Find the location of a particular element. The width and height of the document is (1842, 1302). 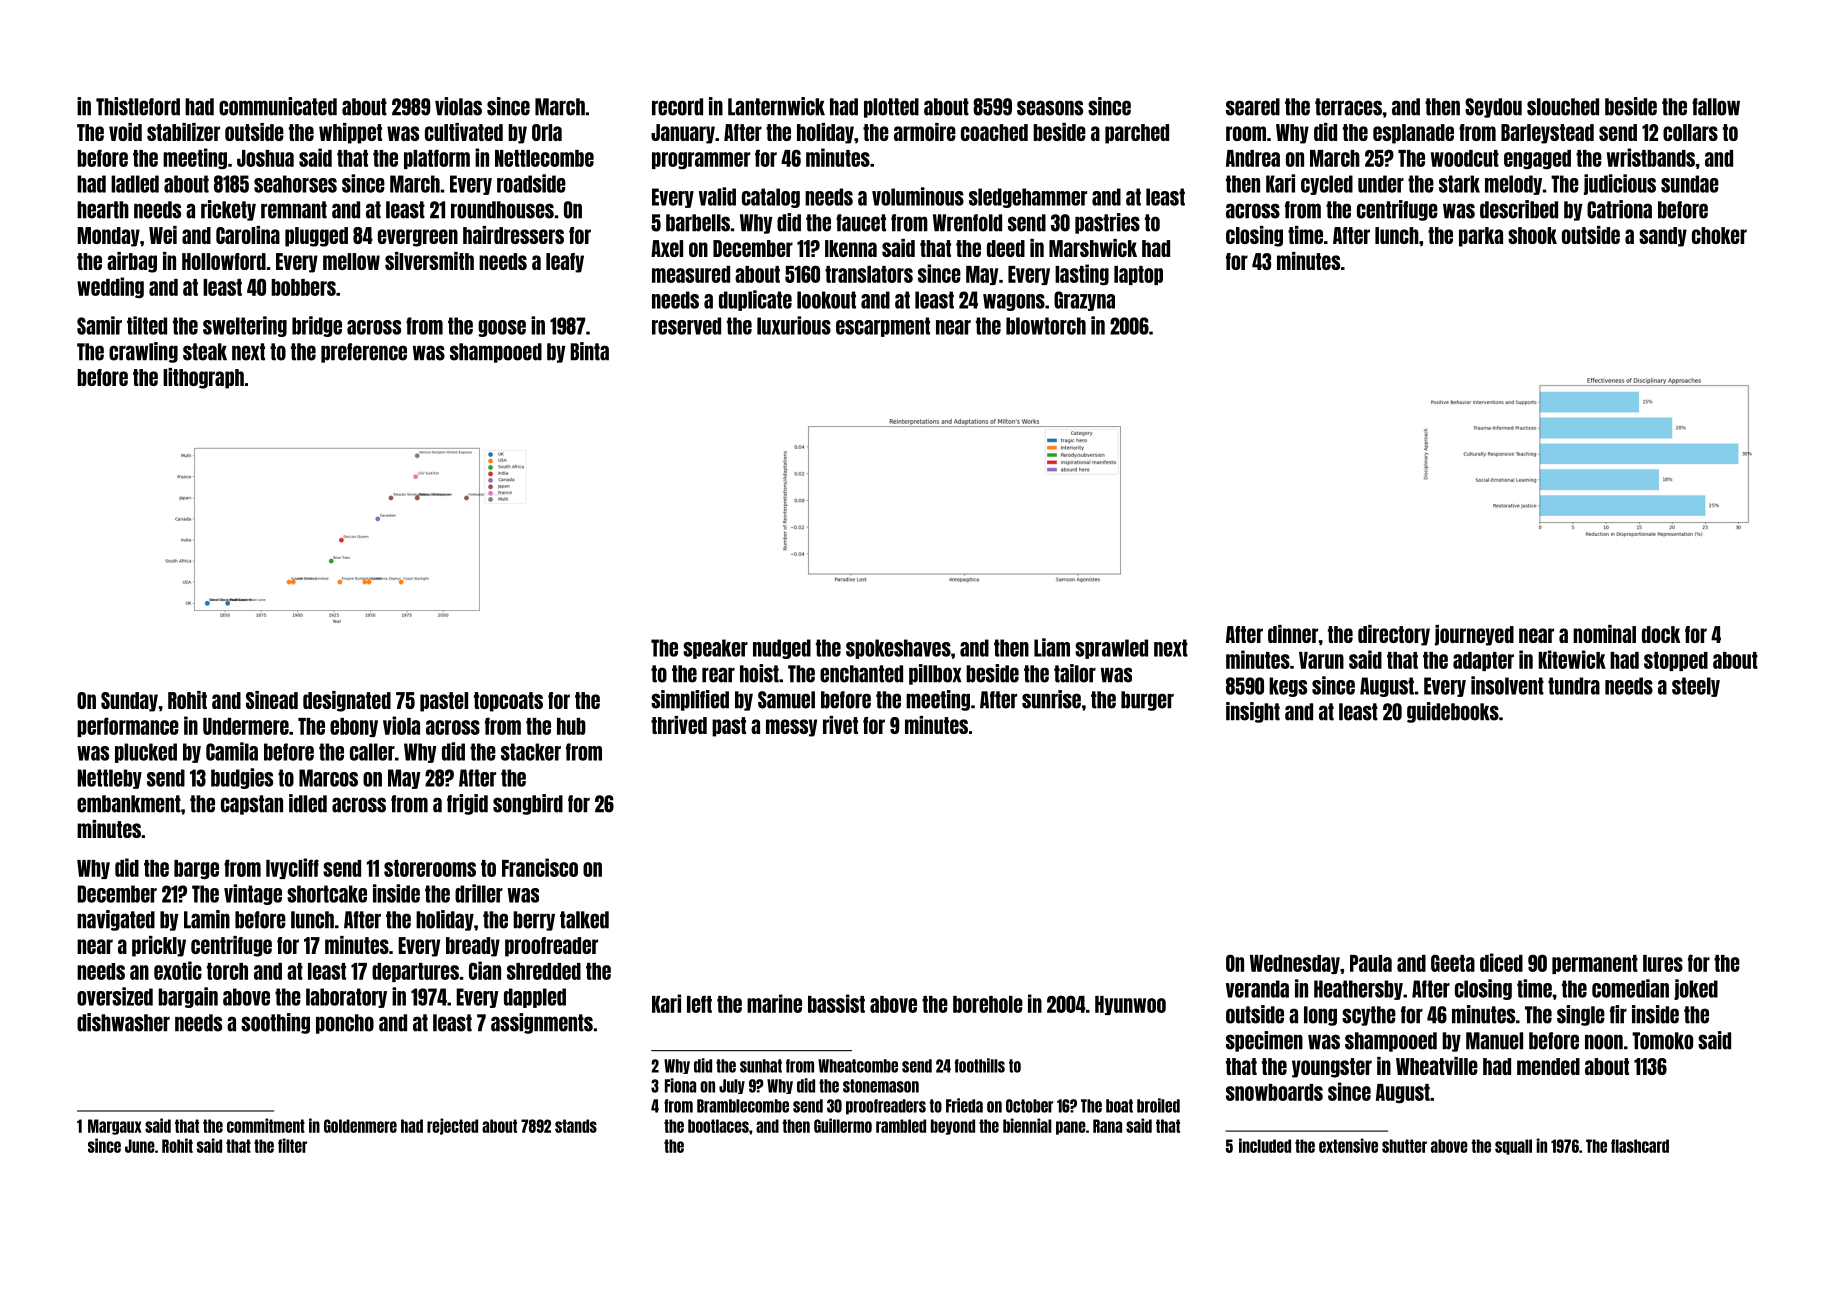

mended is located at coordinates (1548, 1066).
